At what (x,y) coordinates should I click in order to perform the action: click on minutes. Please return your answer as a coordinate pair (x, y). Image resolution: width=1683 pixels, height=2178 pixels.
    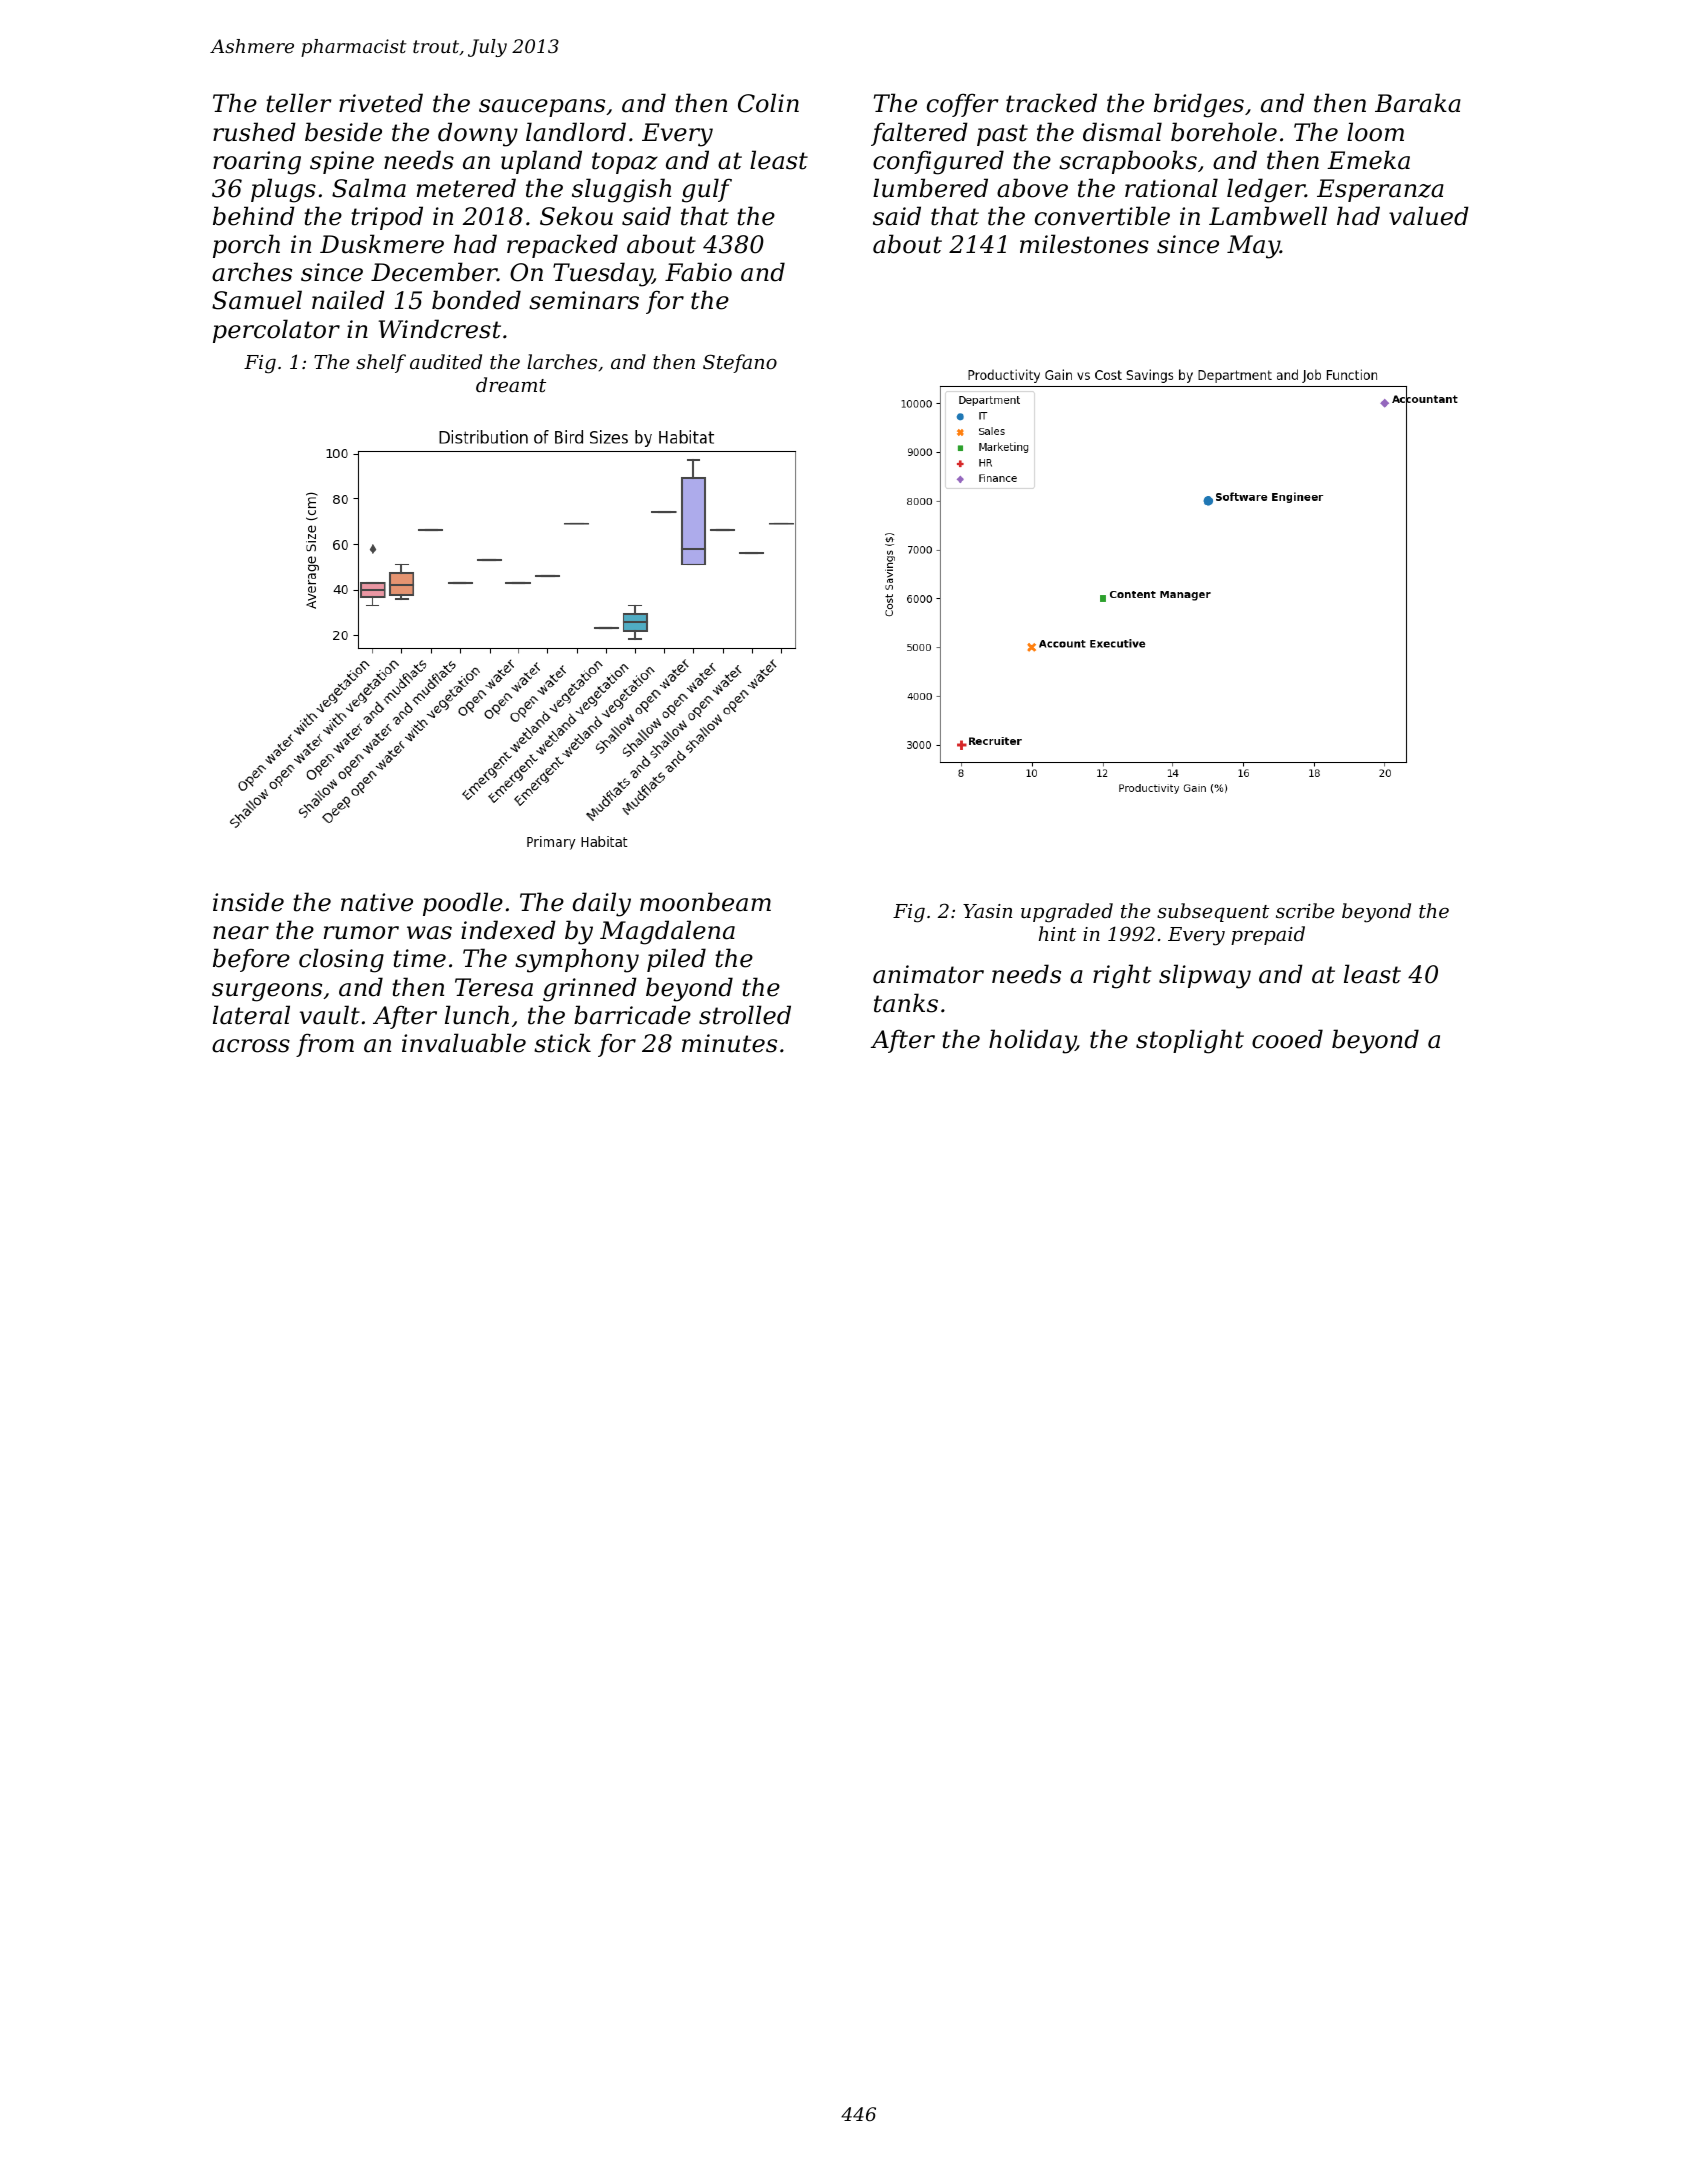
    Looking at the image, I should click on (729, 1043).
